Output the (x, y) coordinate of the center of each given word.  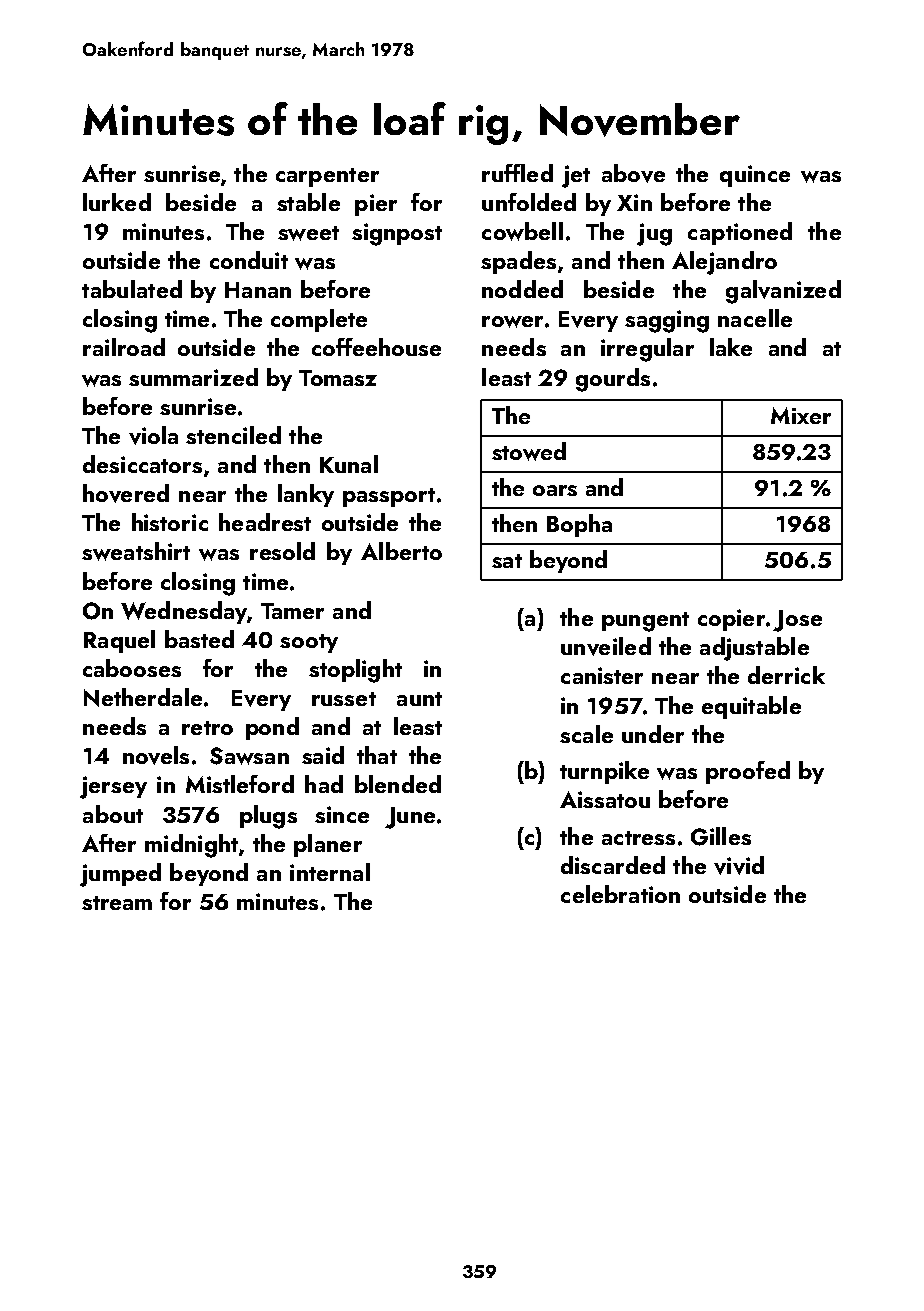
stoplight (355, 671)
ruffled (517, 173)
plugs (268, 817)
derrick (786, 675)
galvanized (783, 292)
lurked (117, 202)
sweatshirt (136, 551)
